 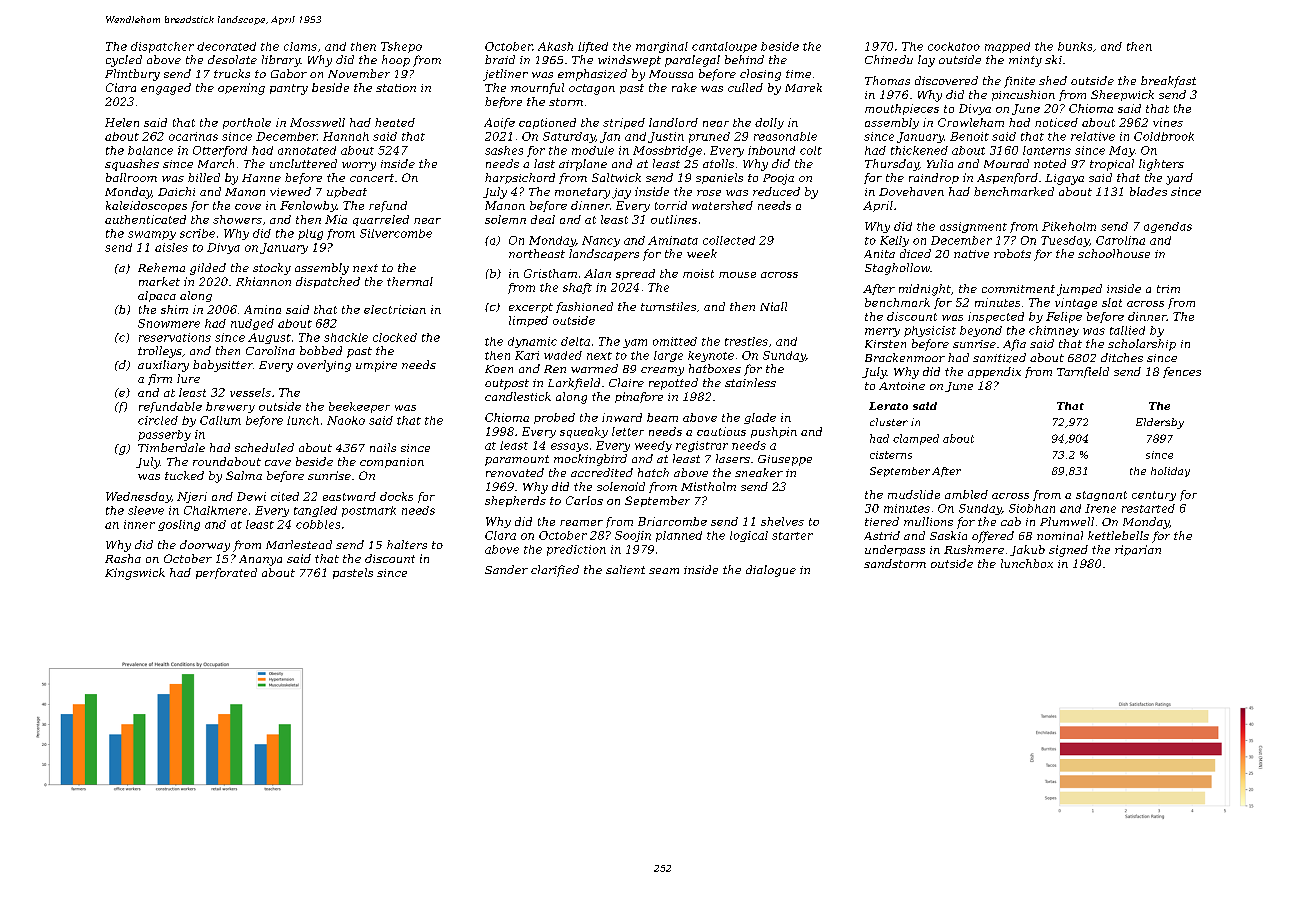 I want to click on salient, so click(x=625, y=569).
